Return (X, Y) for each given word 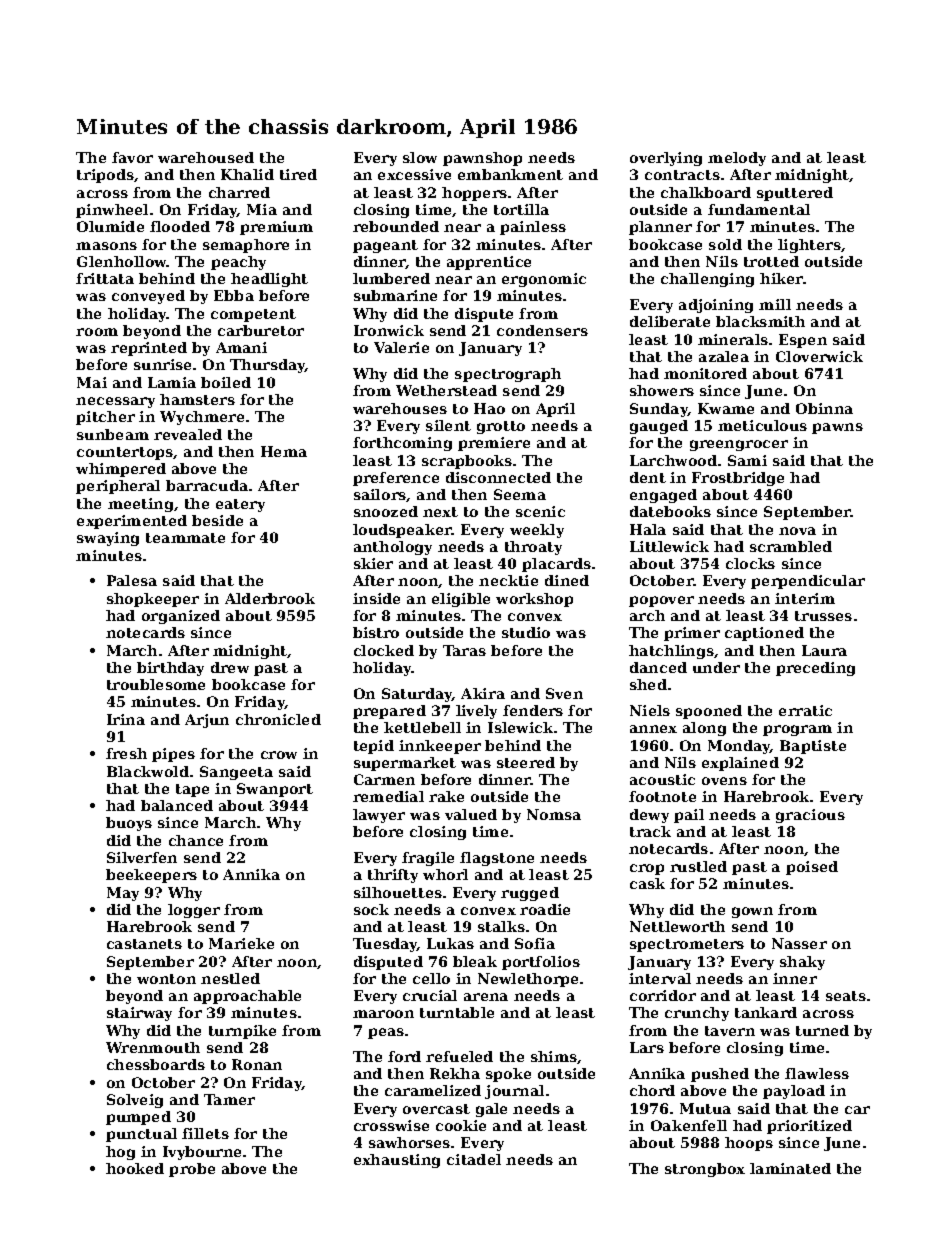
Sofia (535, 943)
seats (846, 996)
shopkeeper (153, 600)
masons (106, 246)
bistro (376, 632)
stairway (139, 1014)
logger (194, 911)
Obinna (824, 408)
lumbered (391, 278)
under (716, 667)
